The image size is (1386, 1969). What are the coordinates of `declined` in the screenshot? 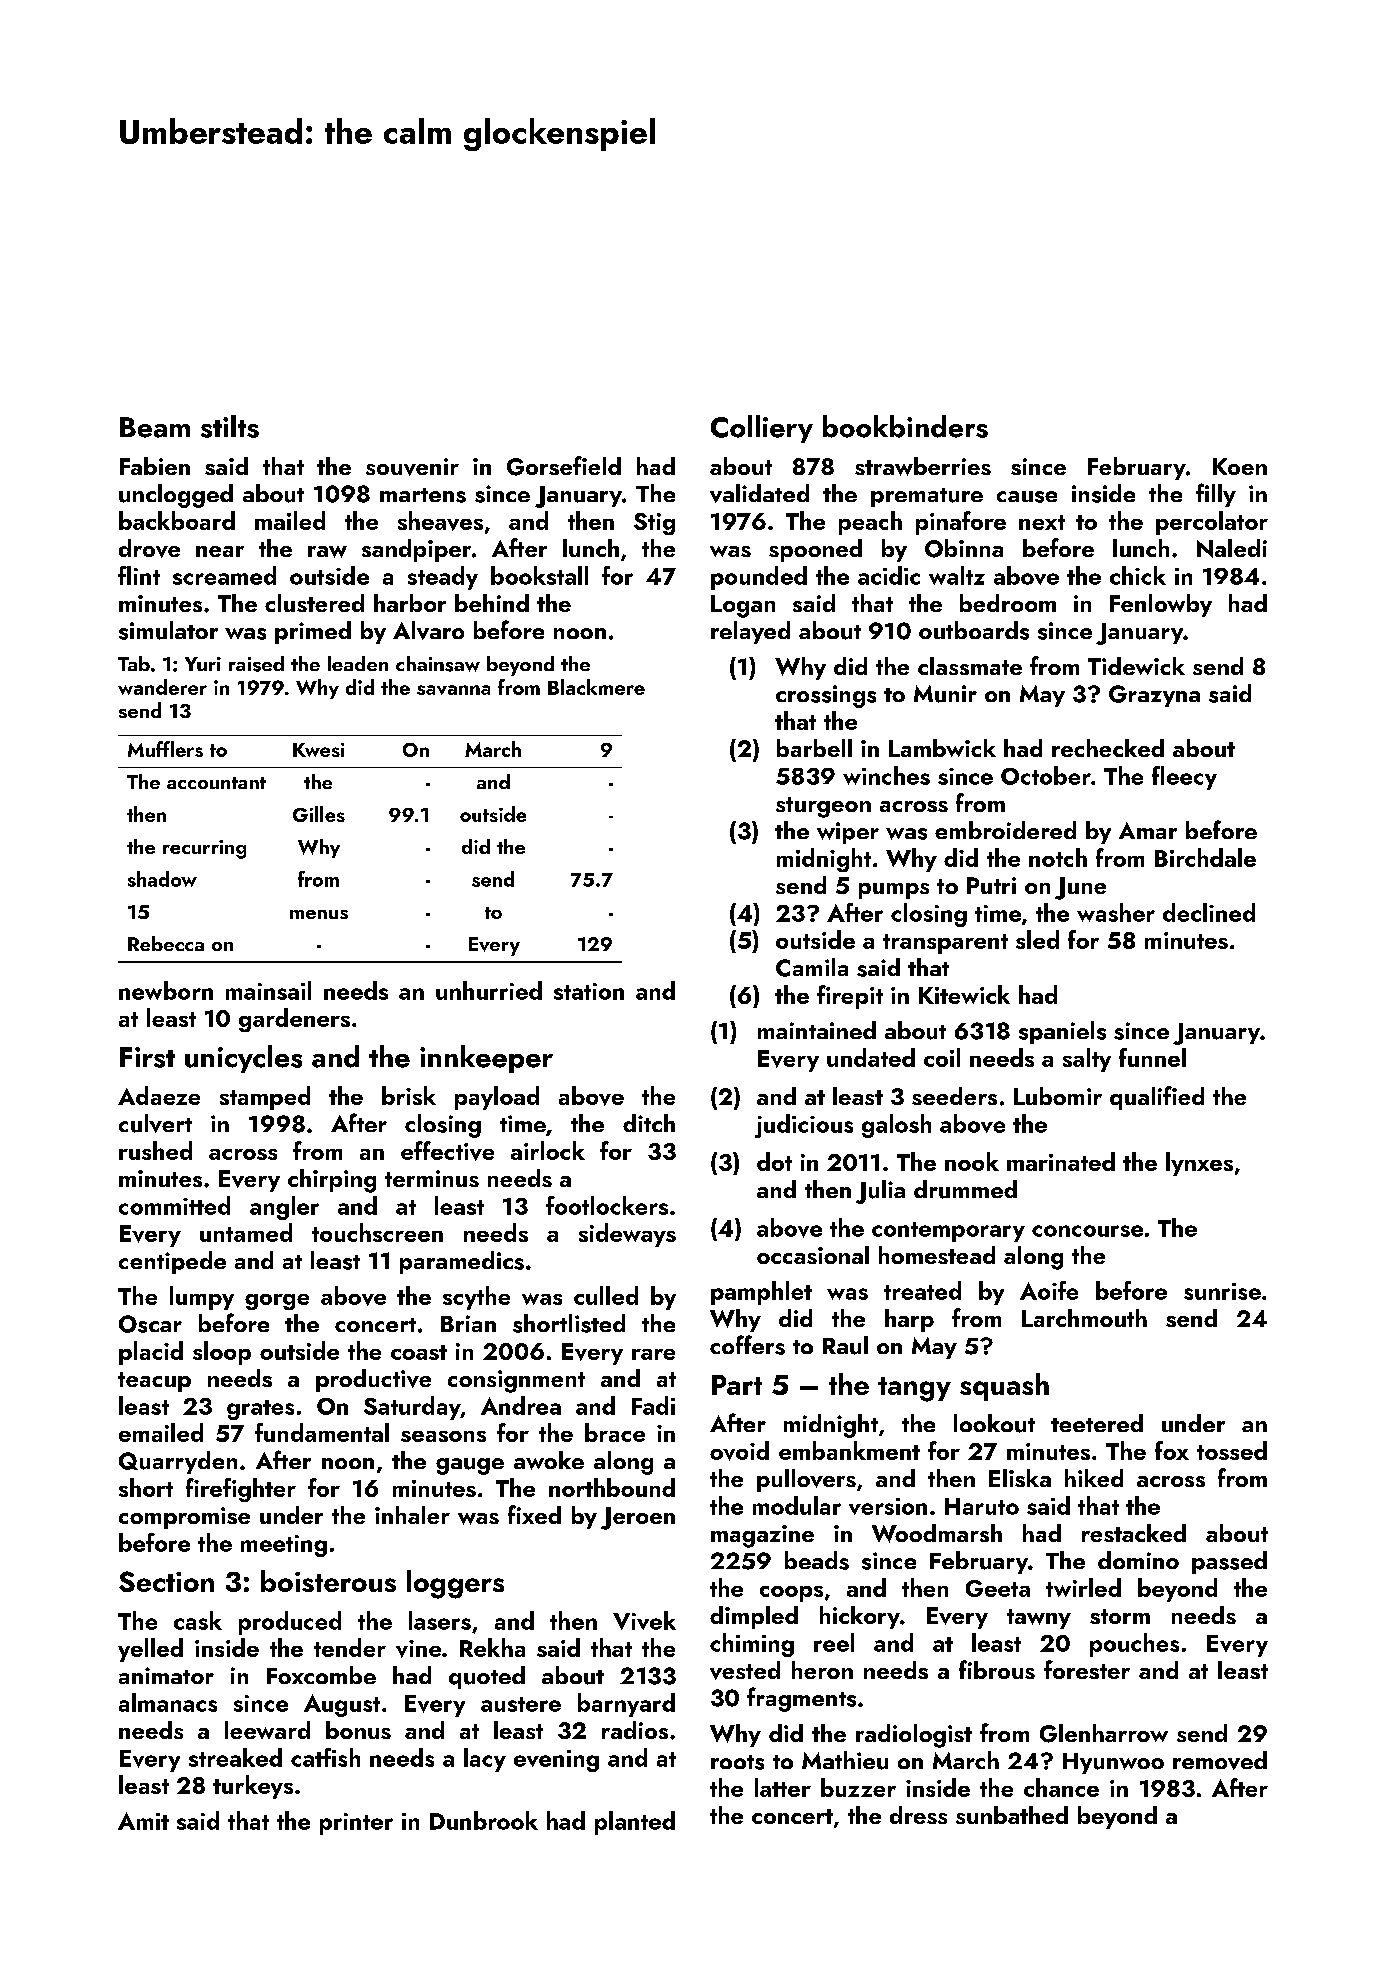 It's located at (1209, 912).
